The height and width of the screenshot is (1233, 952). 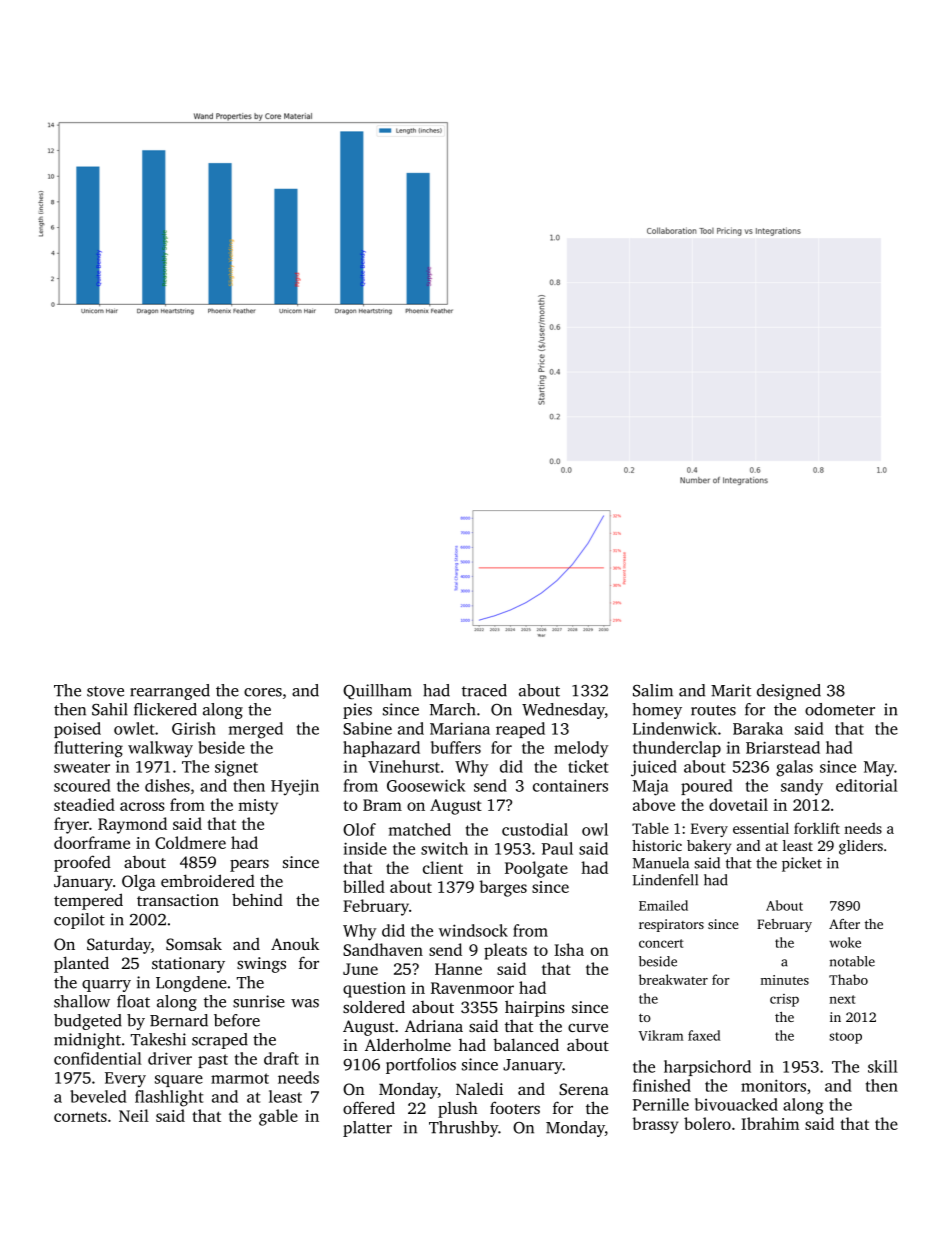 What do you see at coordinates (802, 864) in the screenshot?
I see `picket` at bounding box center [802, 864].
